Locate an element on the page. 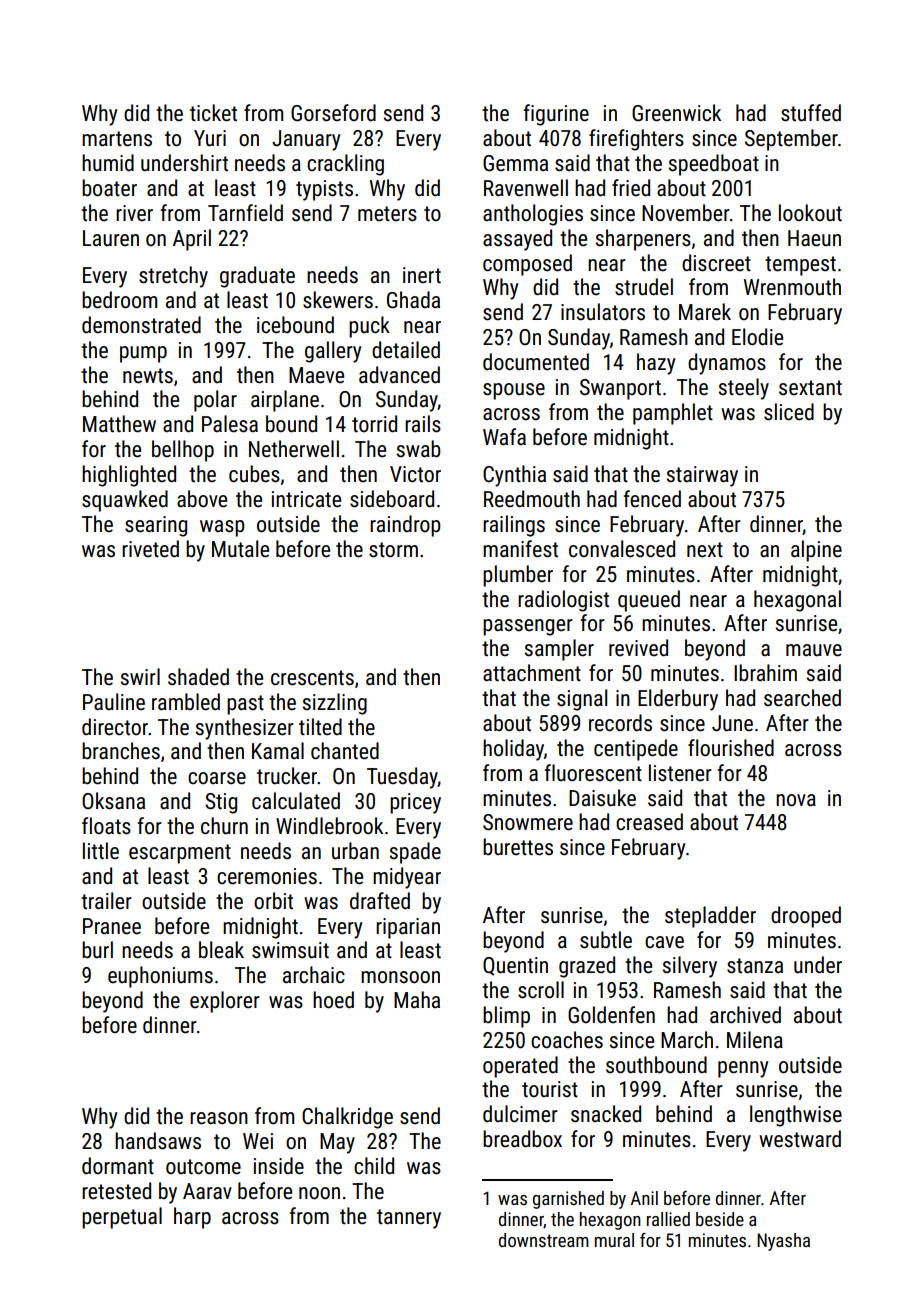  Nyasha is located at coordinates (783, 1242).
